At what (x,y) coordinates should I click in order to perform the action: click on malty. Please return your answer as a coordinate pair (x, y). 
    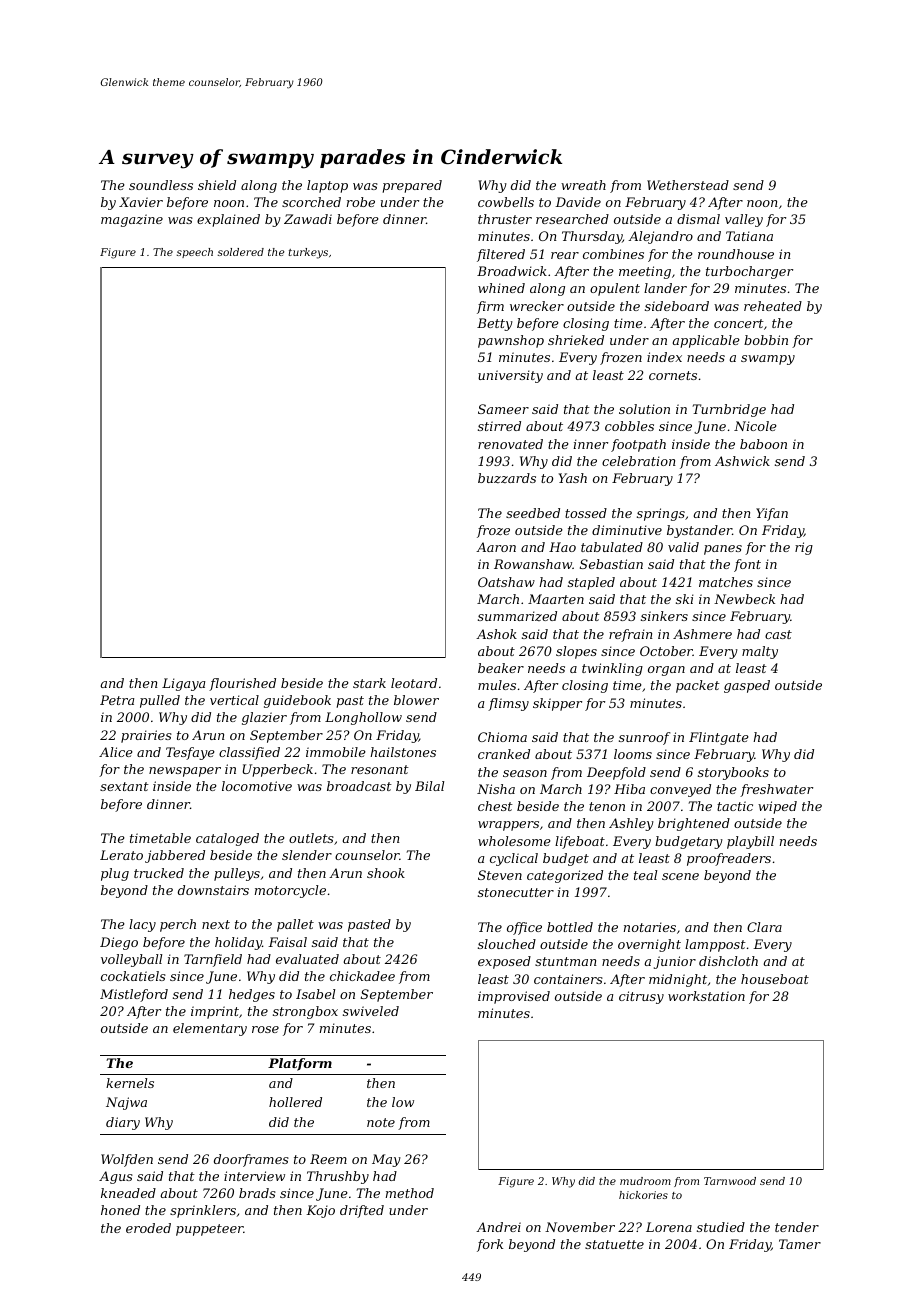
    Looking at the image, I should click on (760, 652).
